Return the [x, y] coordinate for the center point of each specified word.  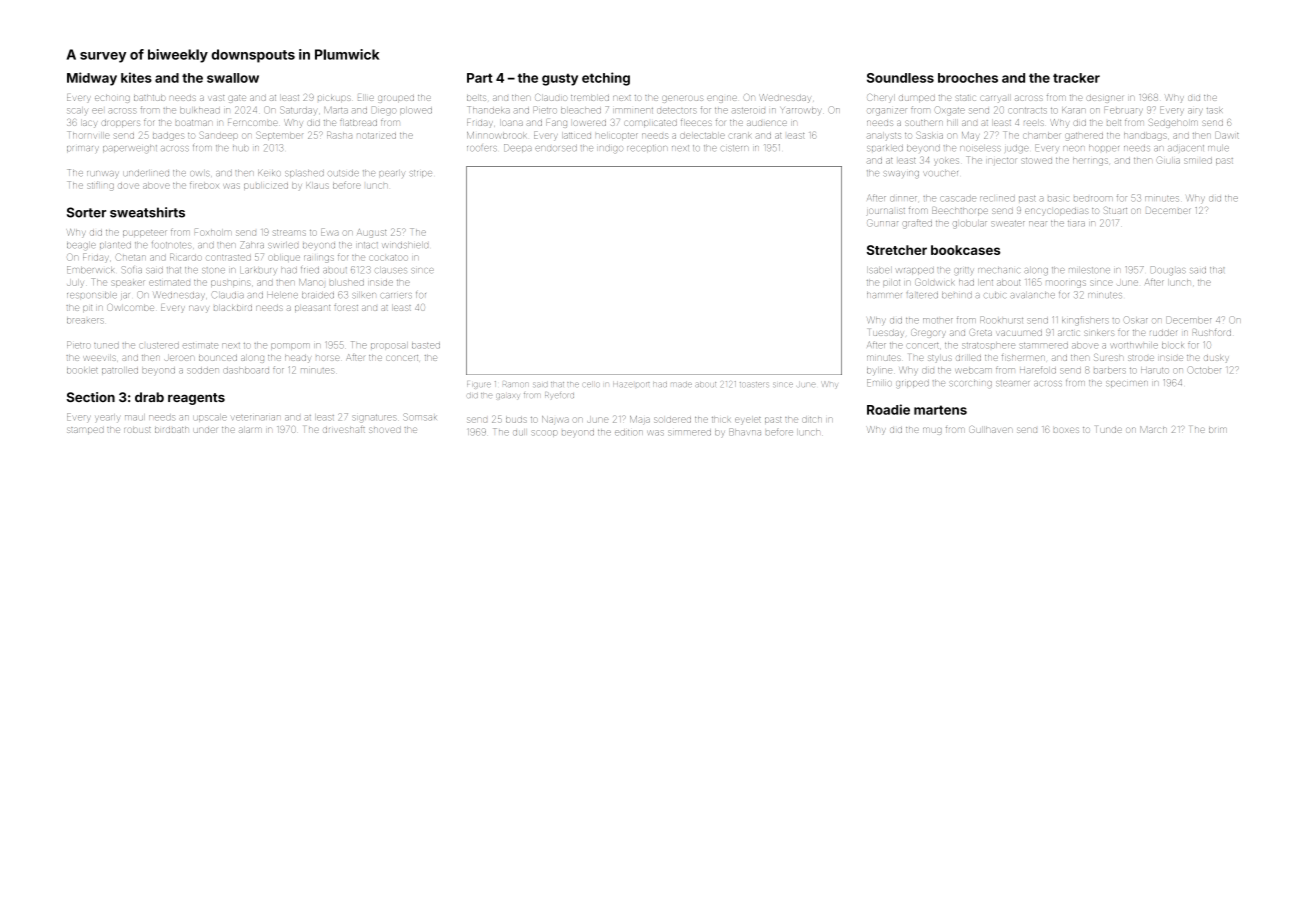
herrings [1090, 162]
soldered [672, 420]
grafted [917, 224]
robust [137, 430]
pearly [392, 174]
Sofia [132, 270]
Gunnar [882, 223]
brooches [968, 78]
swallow [233, 78]
